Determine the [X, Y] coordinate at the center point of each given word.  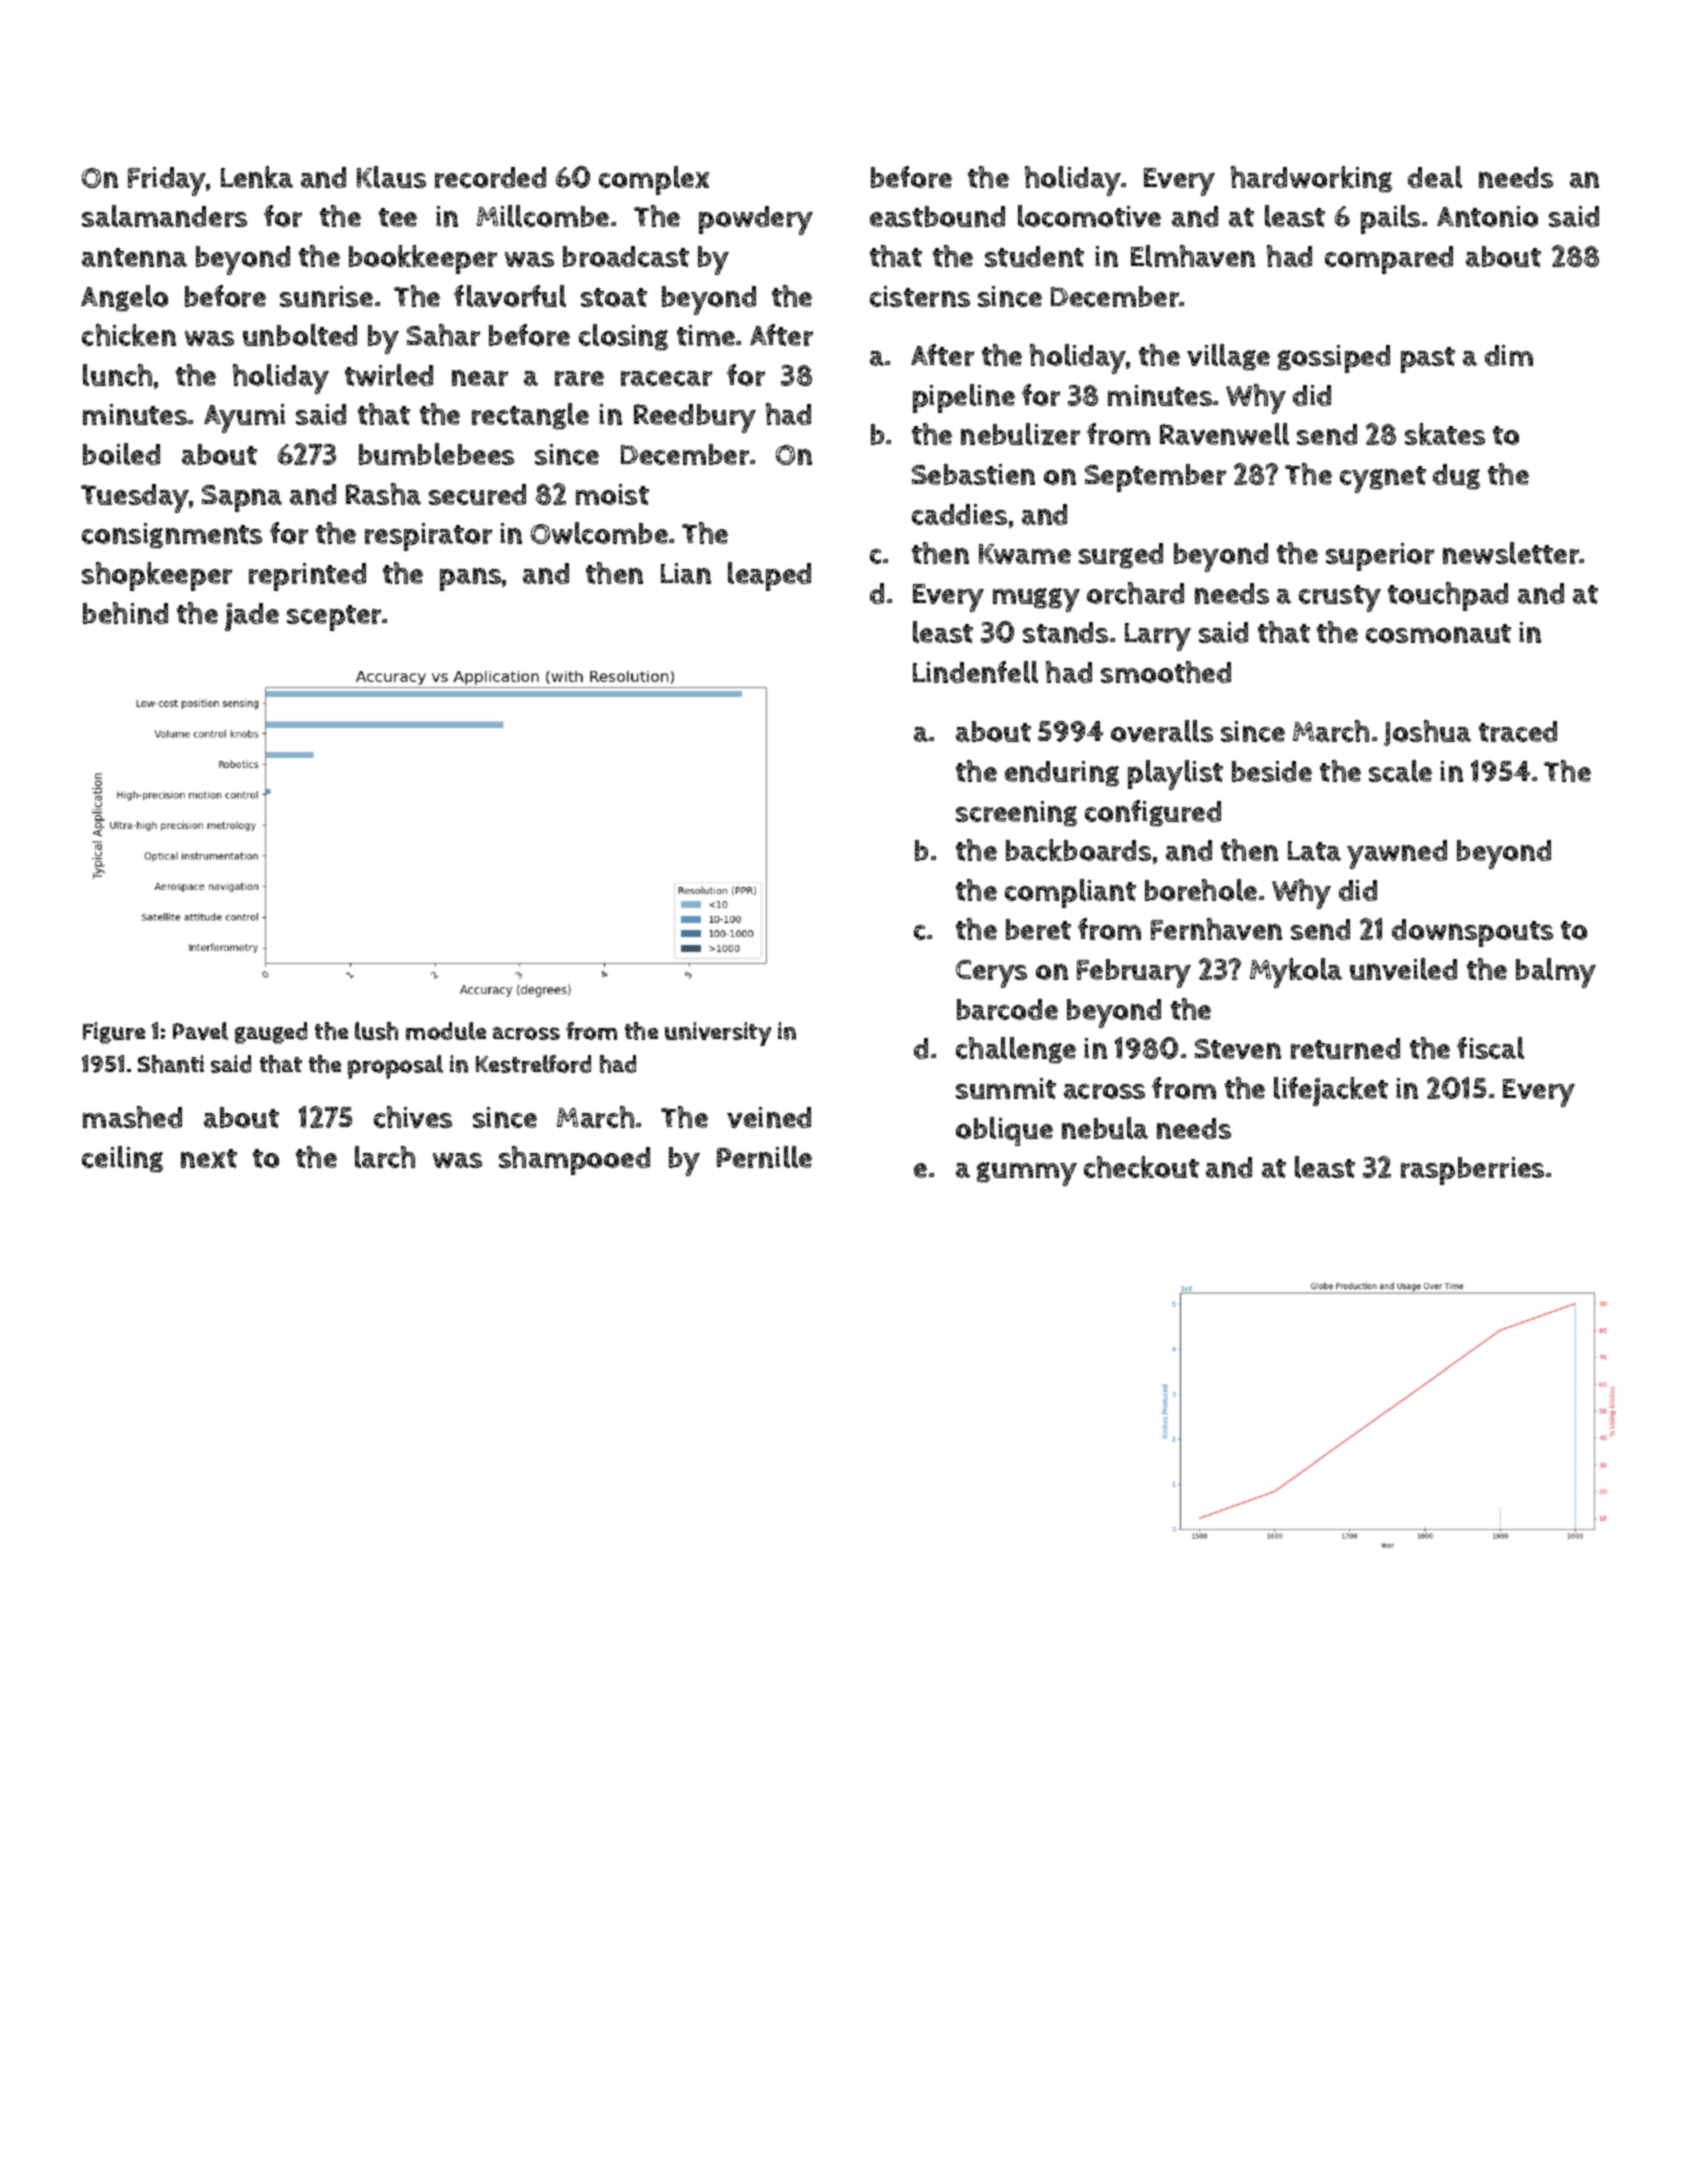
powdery [756, 220]
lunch [117, 375]
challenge [1016, 1050]
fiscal [1490, 1048]
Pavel [200, 1031]
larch [385, 1157]
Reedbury [695, 418]
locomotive [1089, 216]
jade [252, 617]
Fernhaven [1216, 929]
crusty [1340, 598]
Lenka [257, 177]
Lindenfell [975, 672]
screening [1016, 814]
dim [1509, 355]
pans [470, 579]
